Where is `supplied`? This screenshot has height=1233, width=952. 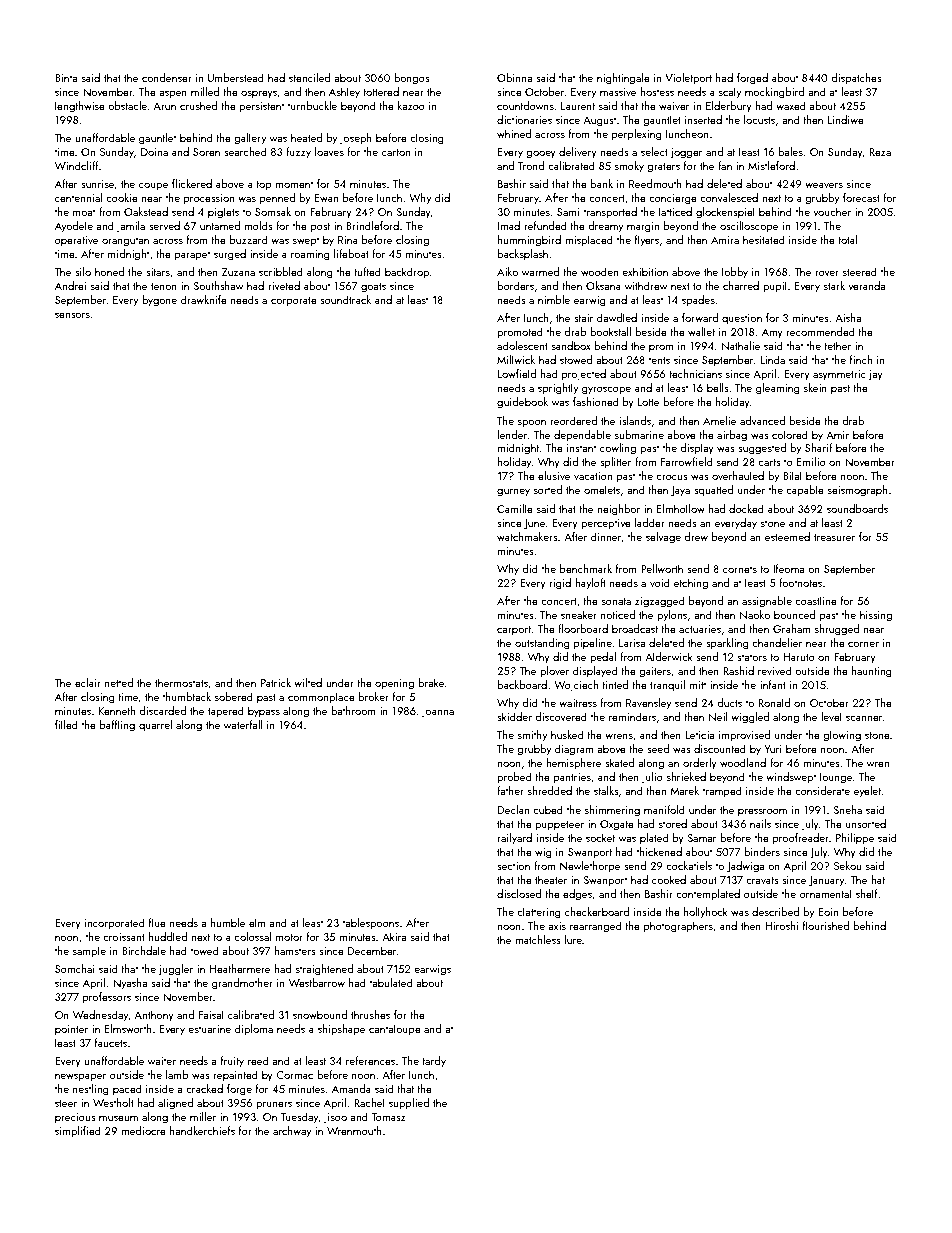 supplied is located at coordinates (409, 1104).
